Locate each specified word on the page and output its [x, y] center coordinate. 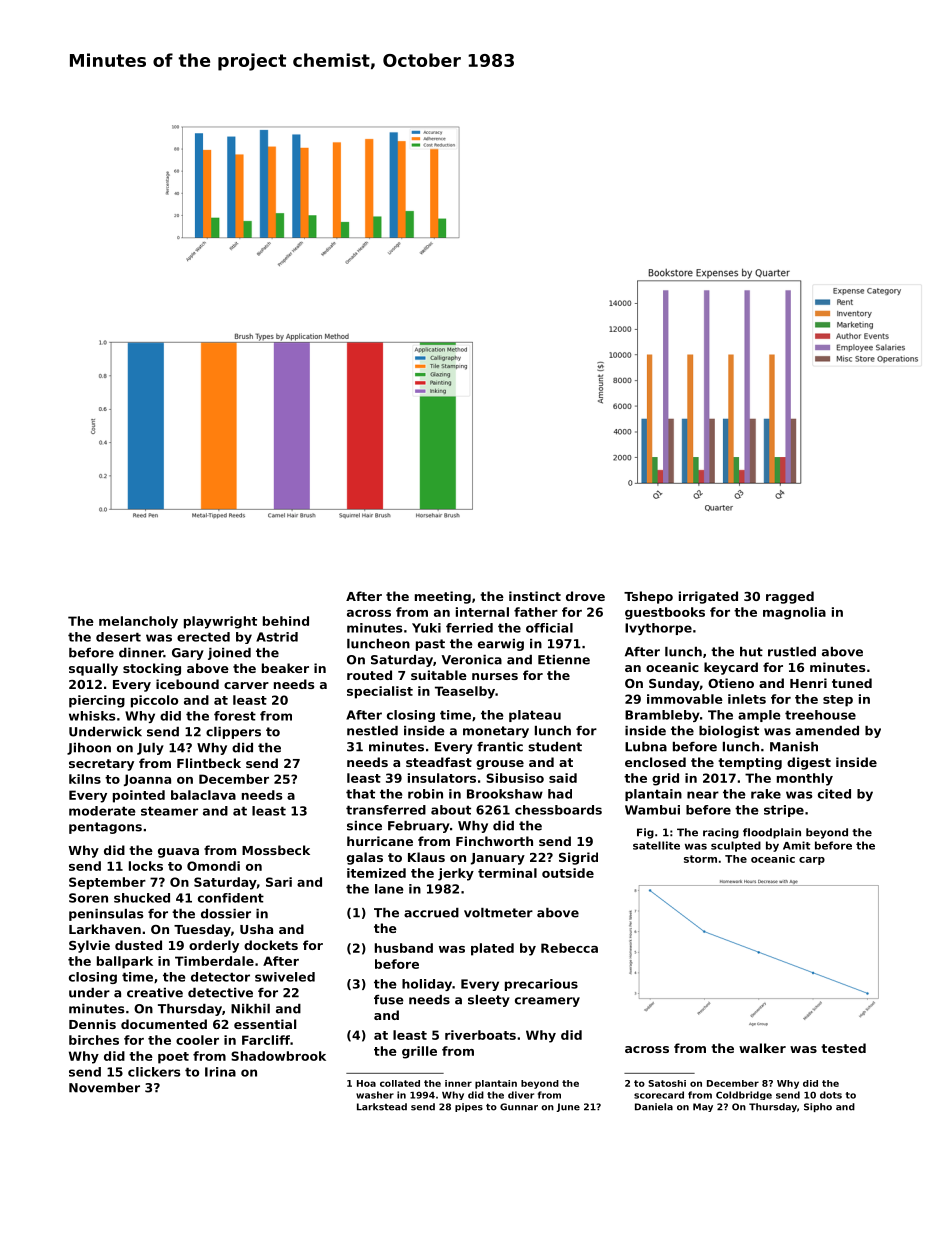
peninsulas [106, 915]
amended [827, 731]
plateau [535, 716]
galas [365, 858]
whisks [92, 716]
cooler [197, 1040]
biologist [729, 732]
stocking [152, 669]
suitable [439, 675]
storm [700, 859]
